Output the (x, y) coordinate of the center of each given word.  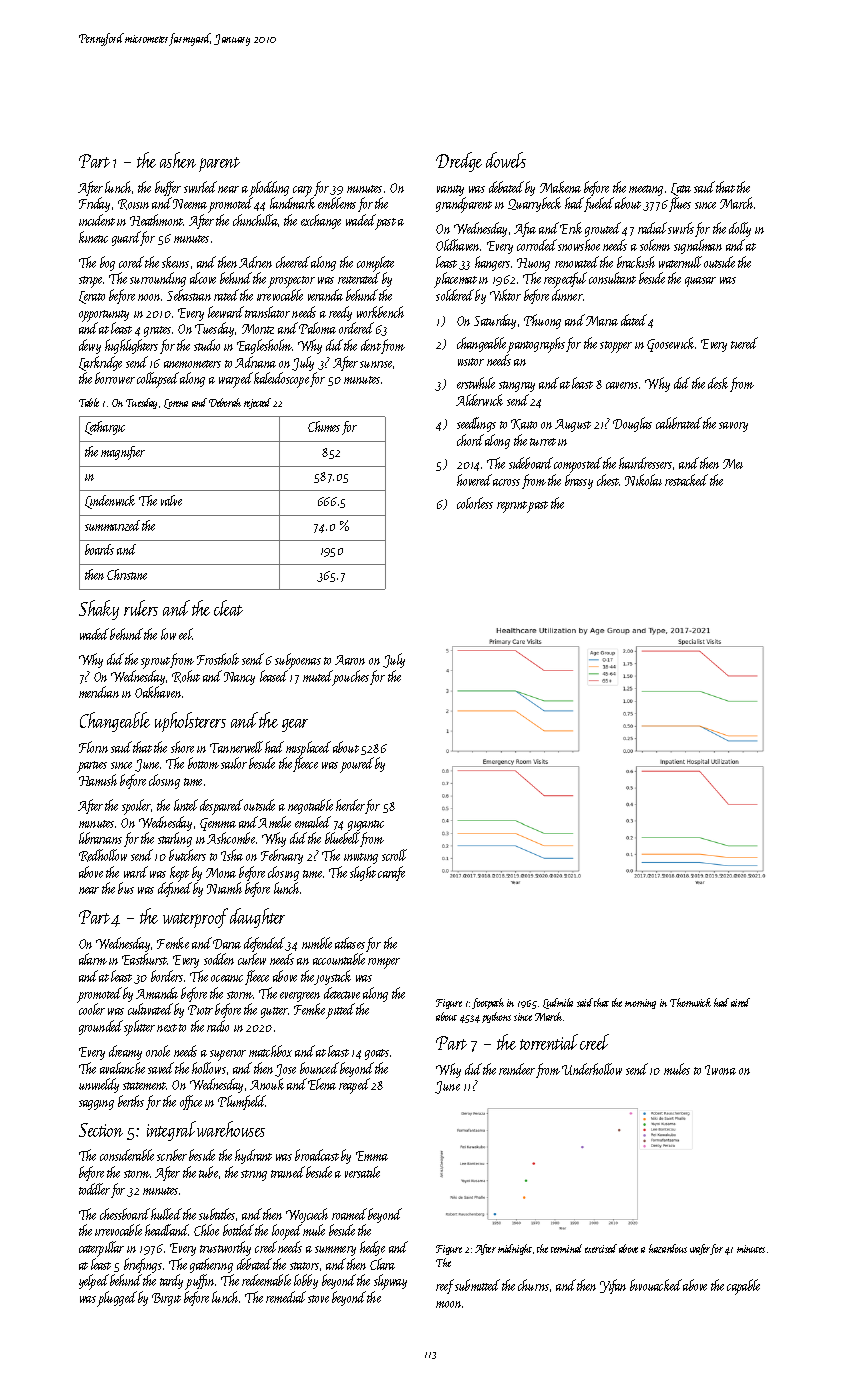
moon (449, 1304)
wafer (700, 1249)
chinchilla (255, 220)
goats (377, 1054)
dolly (740, 229)
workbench (380, 312)
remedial (286, 1297)
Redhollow (103, 855)
